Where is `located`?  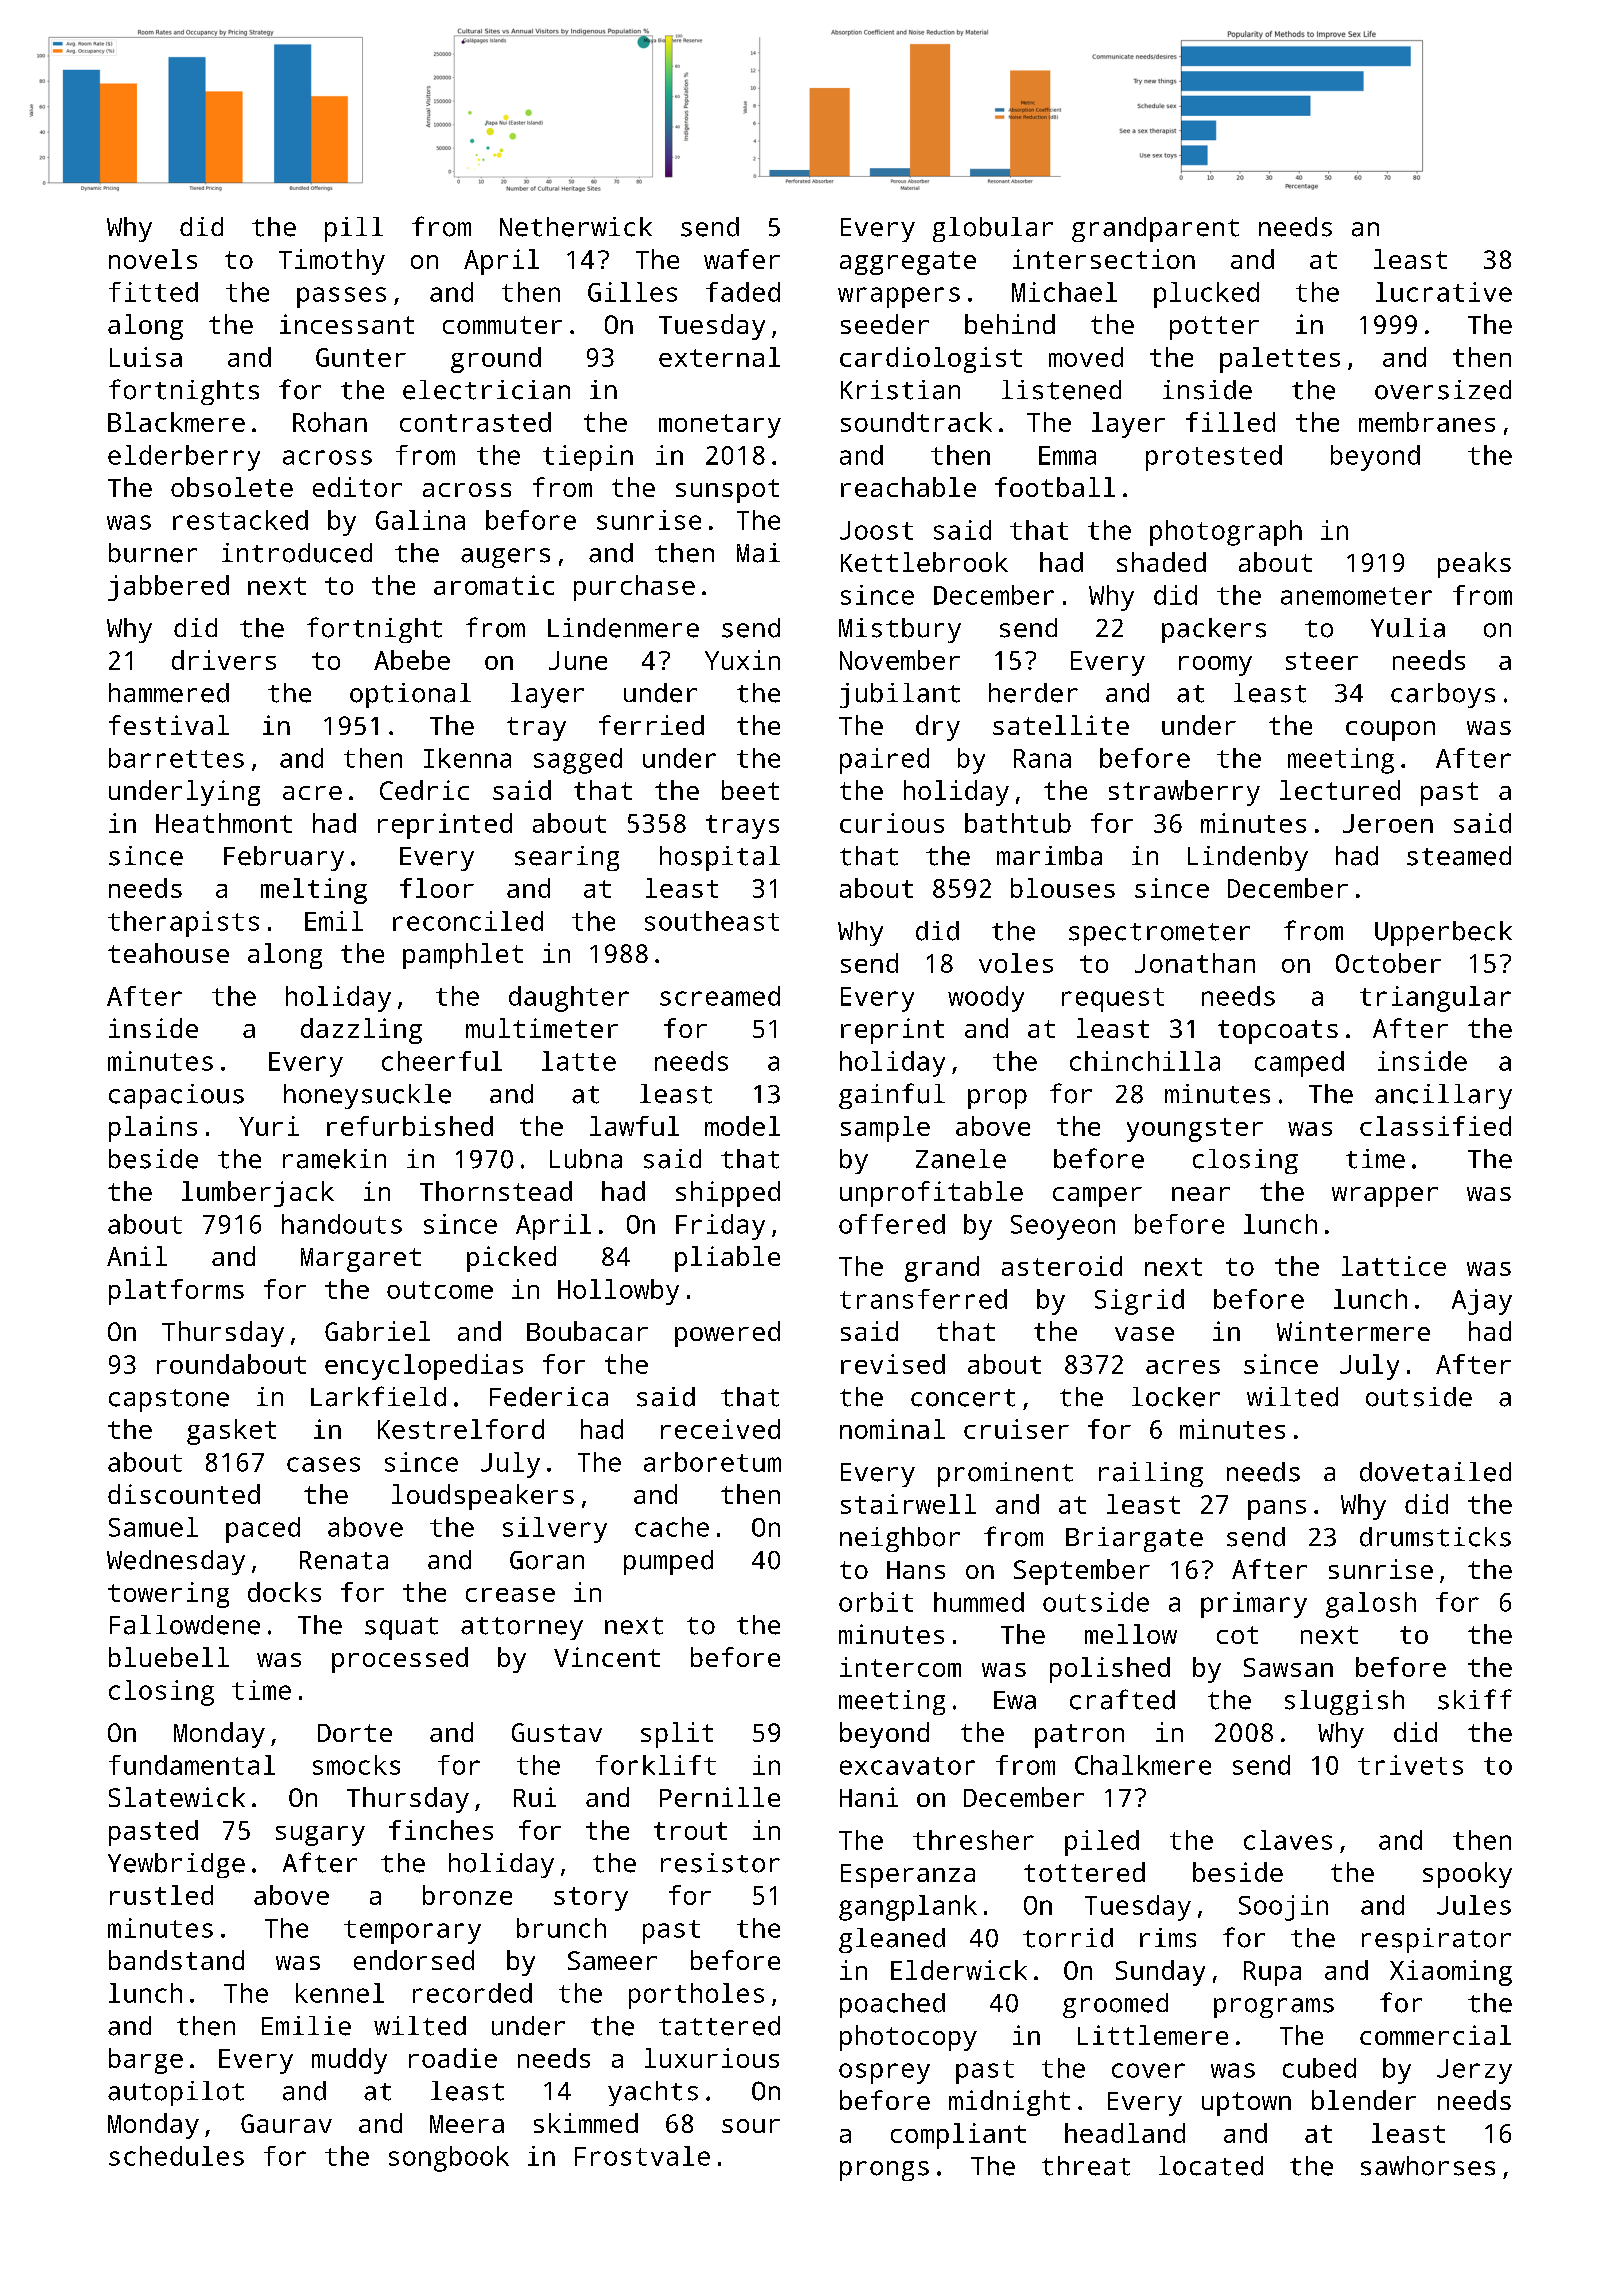 located is located at coordinates (1211, 2166).
